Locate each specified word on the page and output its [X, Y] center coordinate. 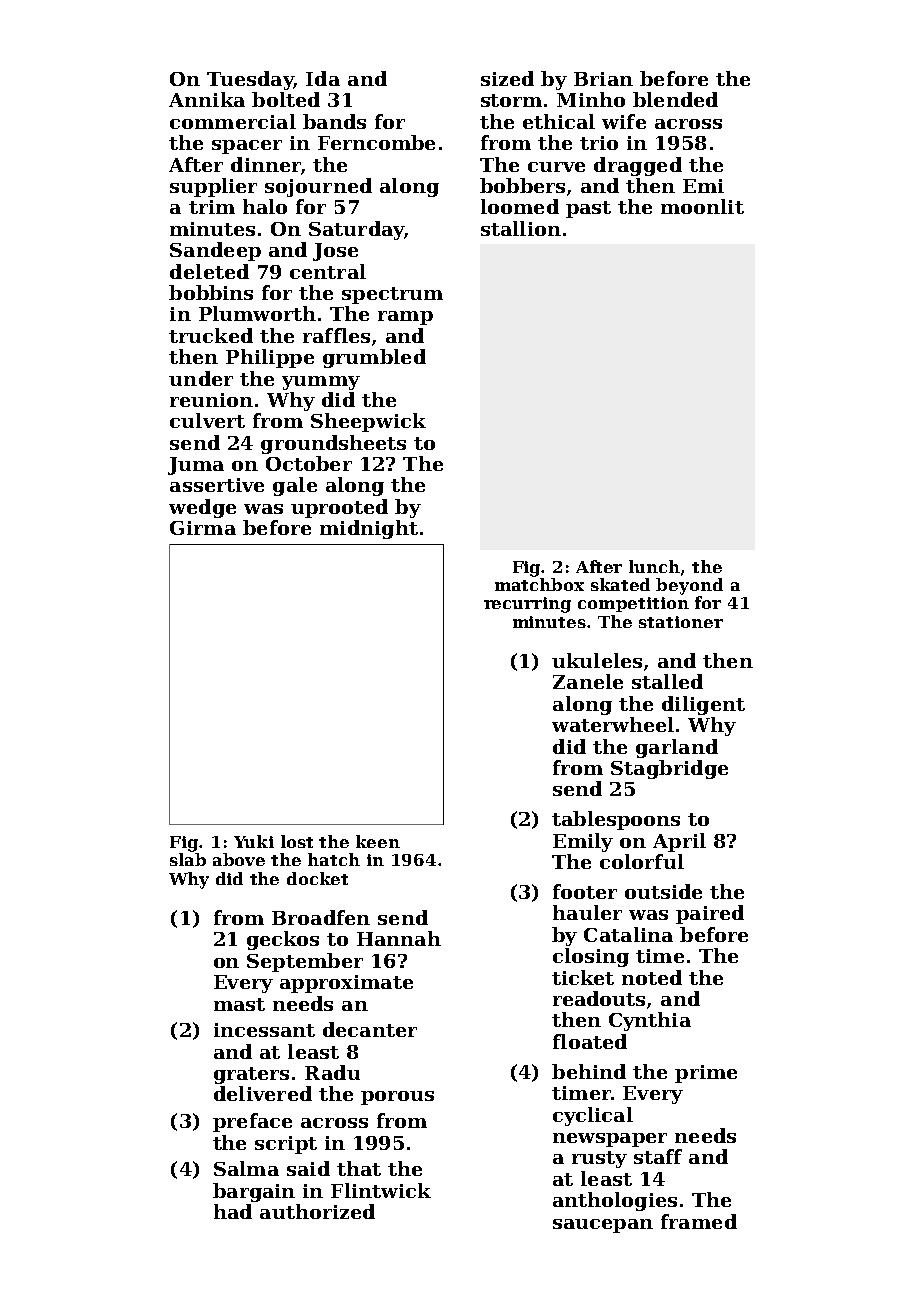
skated [620, 584]
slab [188, 859]
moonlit [702, 206]
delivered [263, 1093]
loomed [520, 206]
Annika [207, 99]
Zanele [588, 681]
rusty [599, 1159]
